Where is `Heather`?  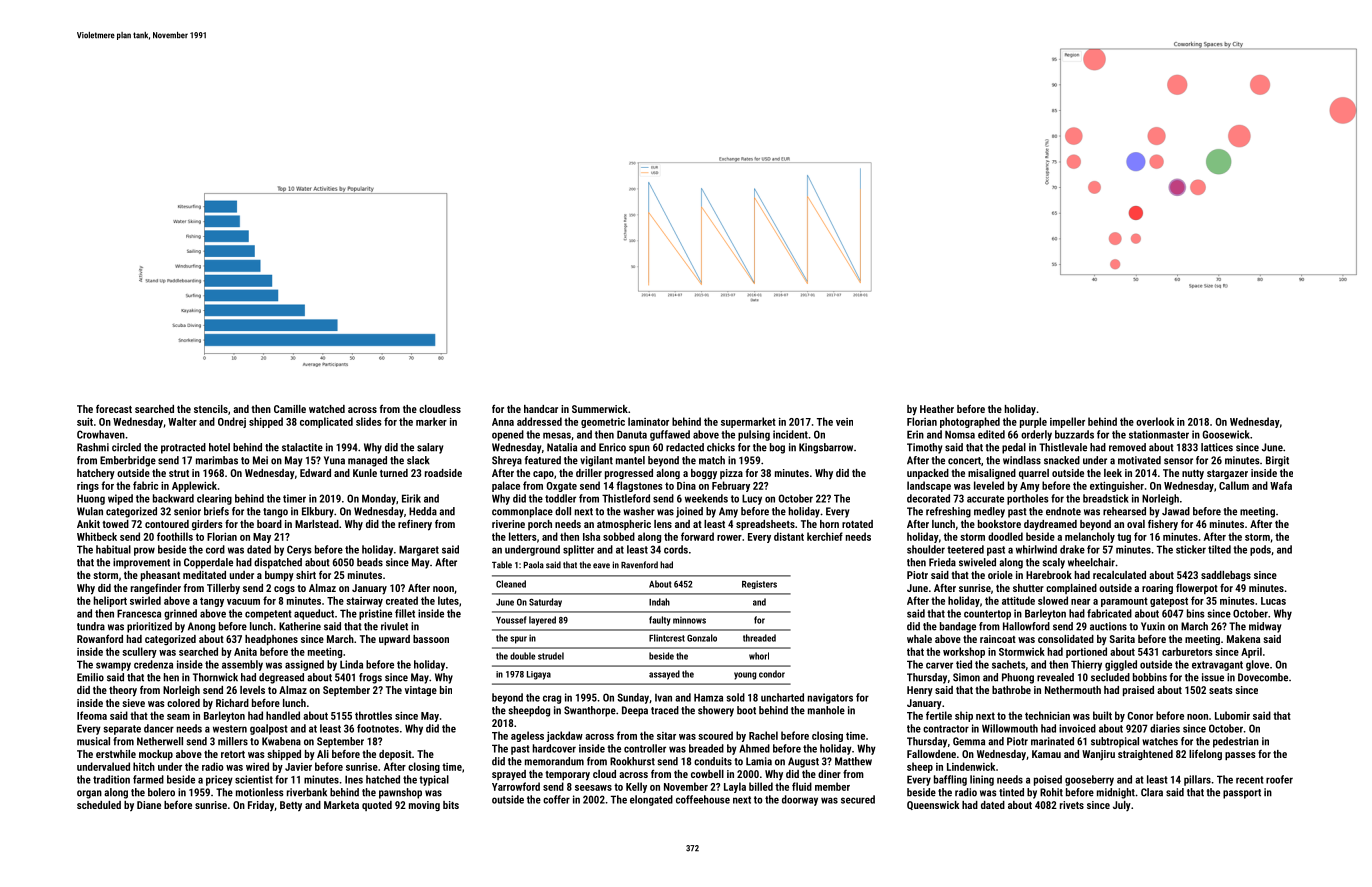
Heather is located at coordinates (937, 409).
